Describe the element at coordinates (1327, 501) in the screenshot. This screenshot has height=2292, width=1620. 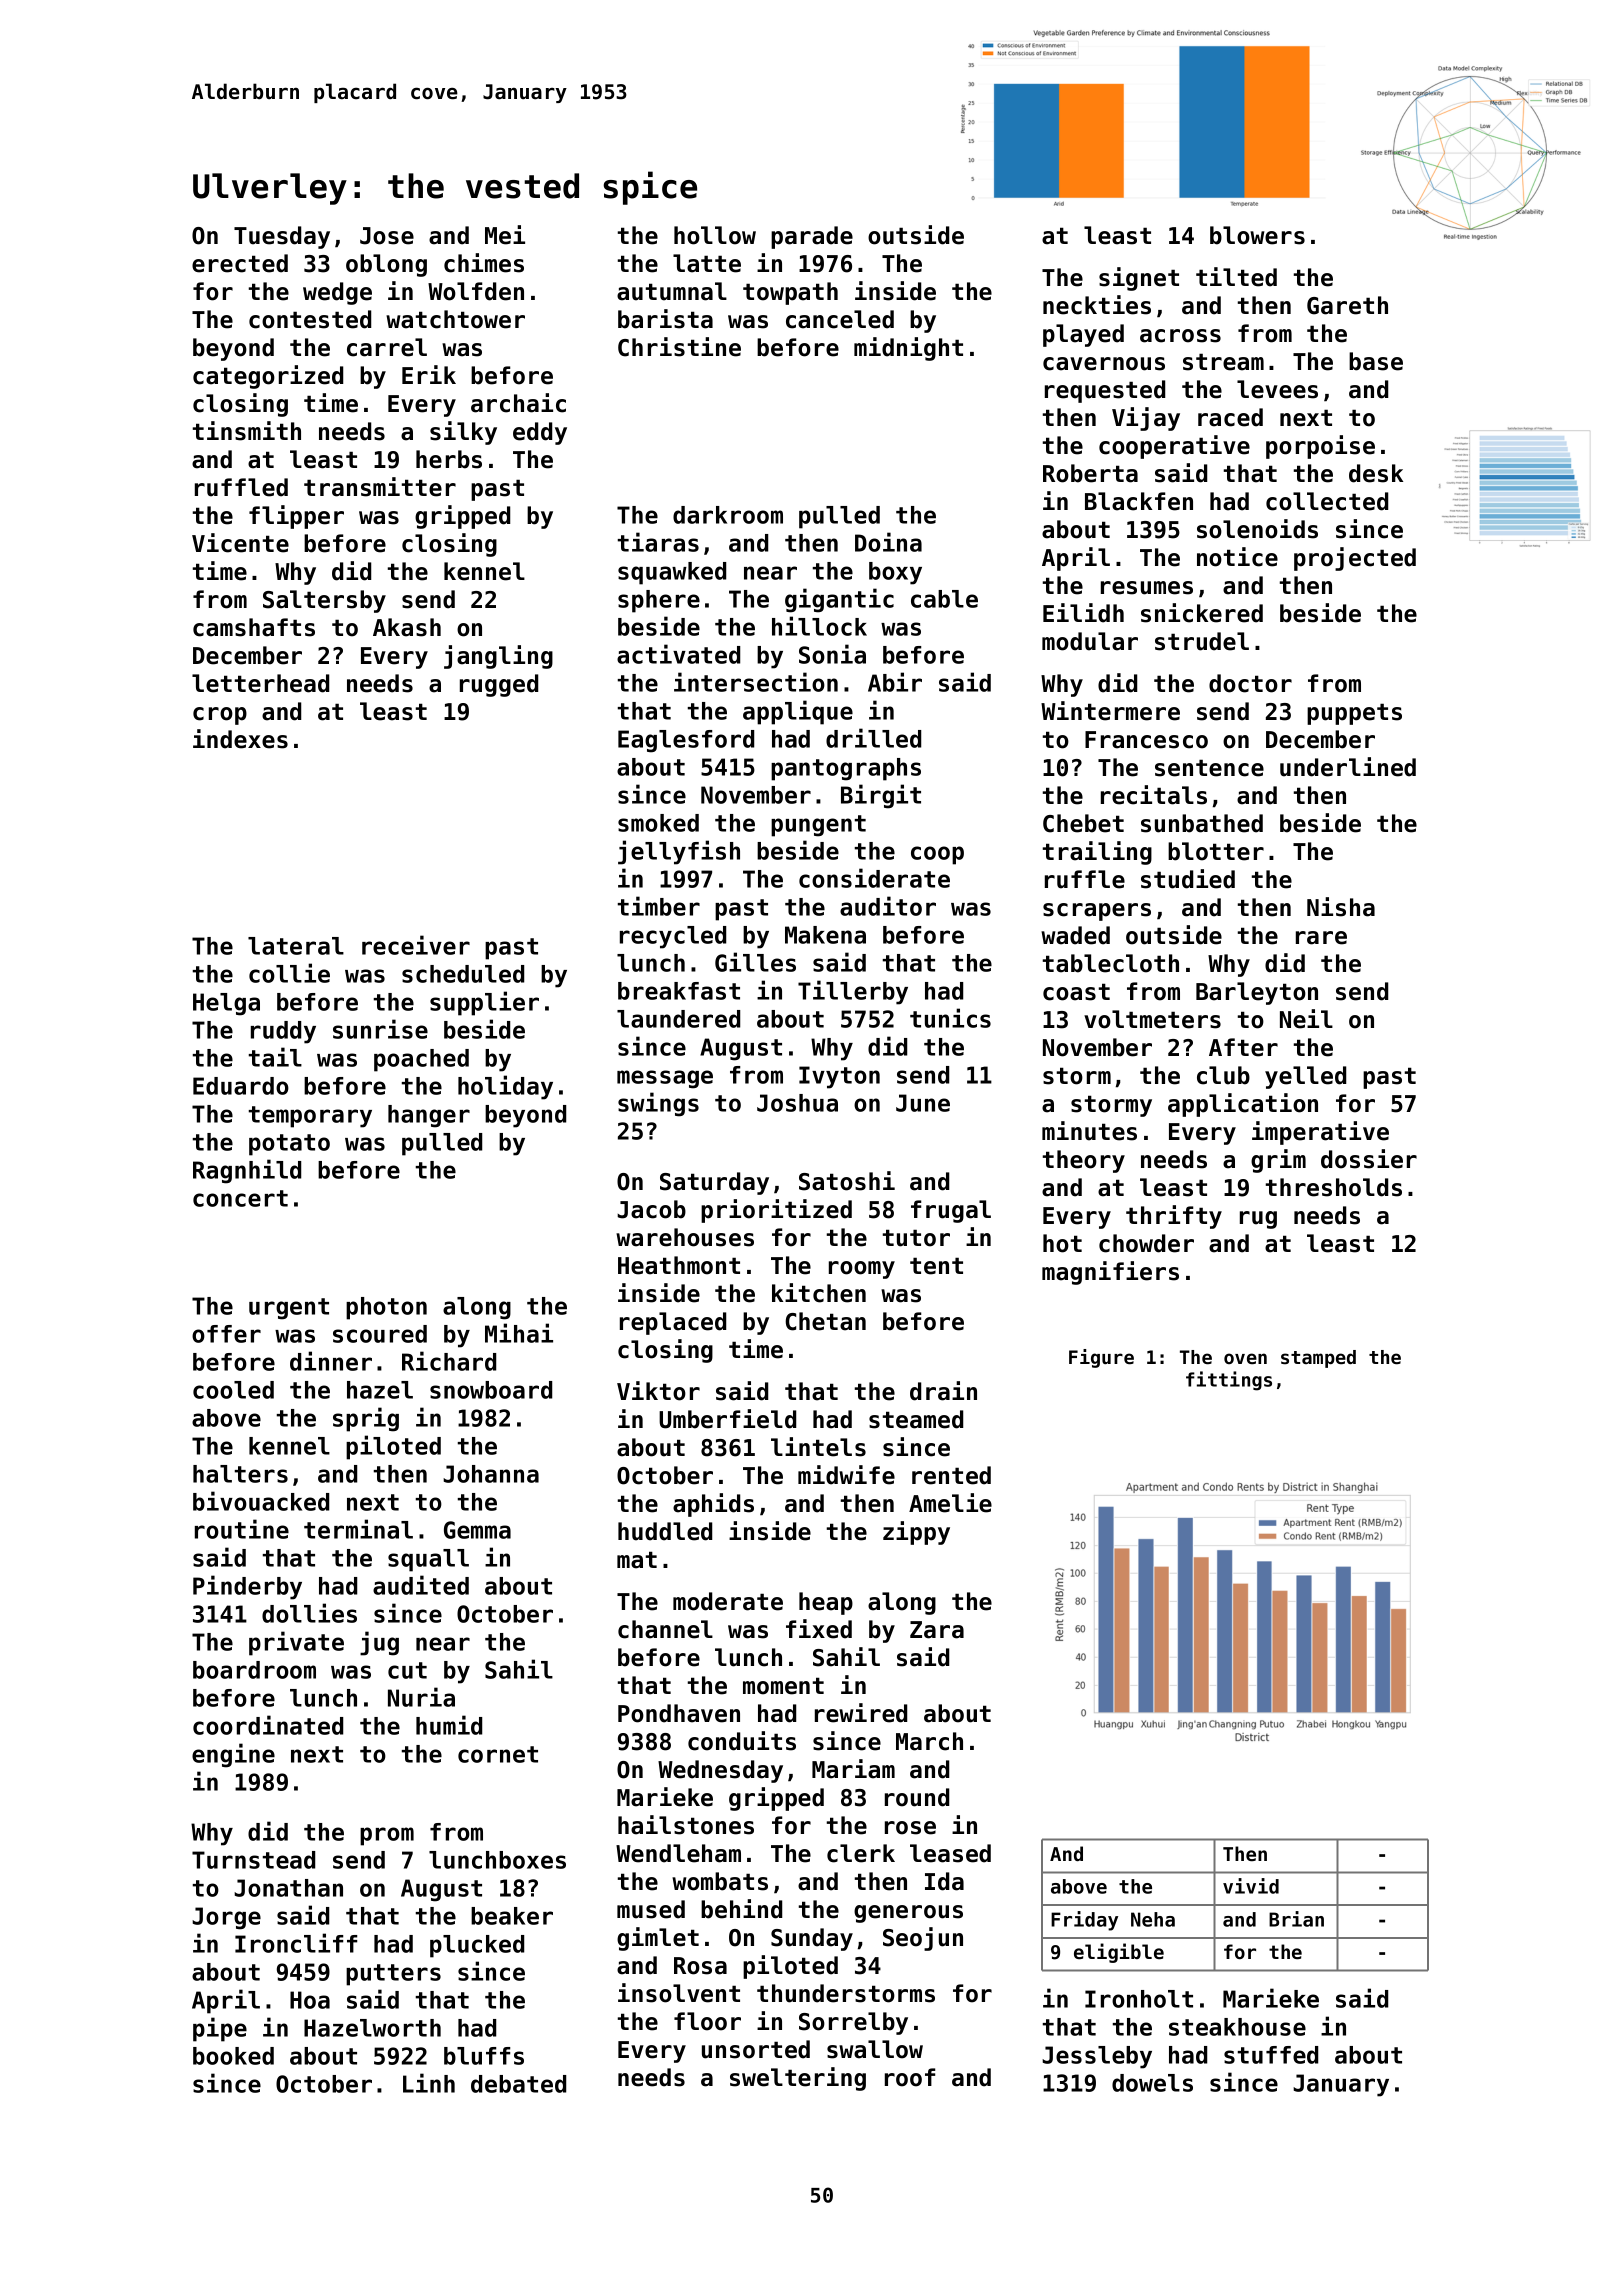
I see `collected` at that location.
